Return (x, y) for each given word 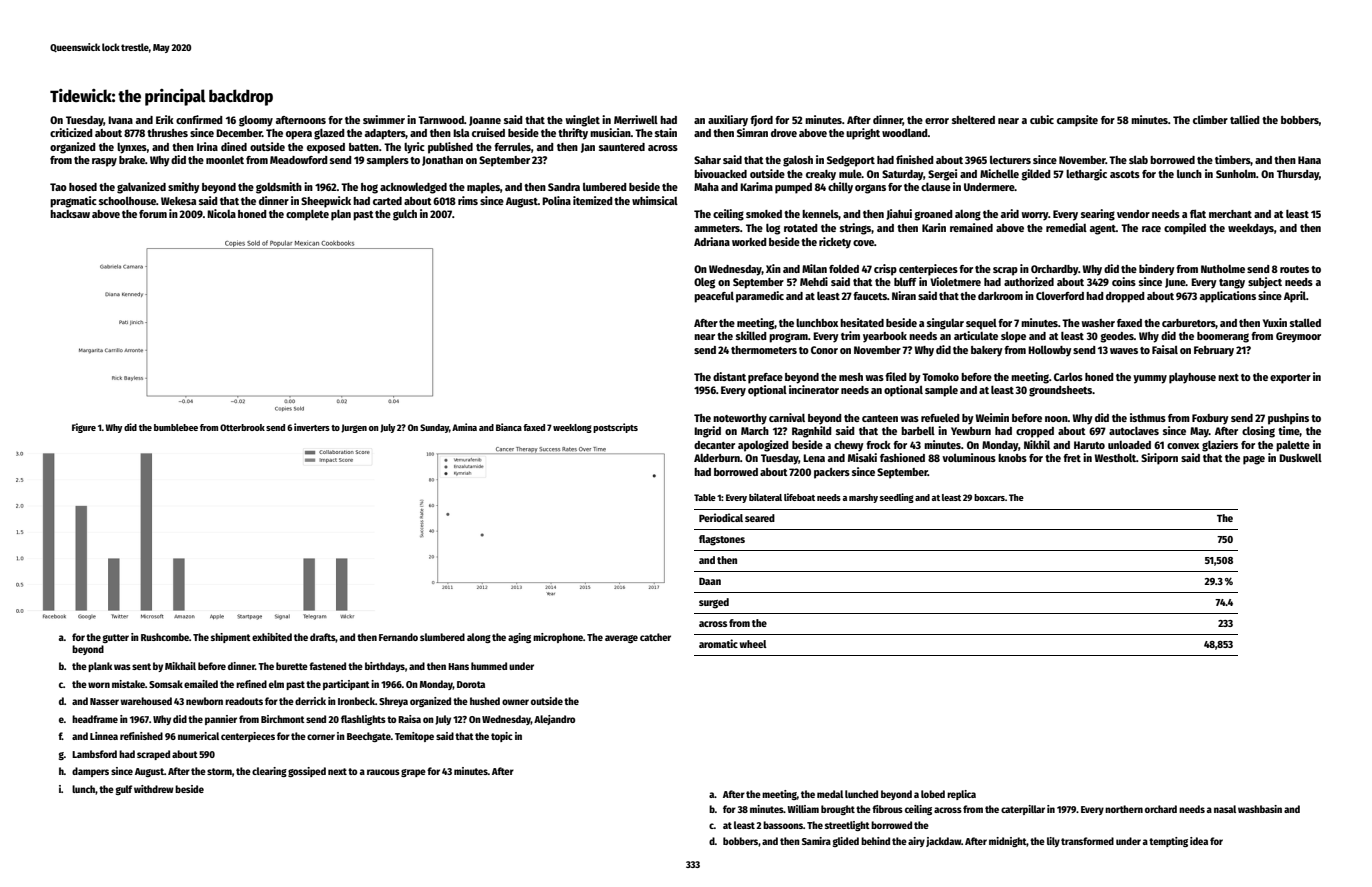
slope (1013, 337)
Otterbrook (242, 427)
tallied (1245, 119)
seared (760, 518)
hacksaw (70, 214)
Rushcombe (165, 637)
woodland (905, 132)
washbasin (1260, 809)
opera (299, 135)
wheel (753, 644)
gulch (405, 215)
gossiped (307, 772)
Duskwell (1300, 457)
